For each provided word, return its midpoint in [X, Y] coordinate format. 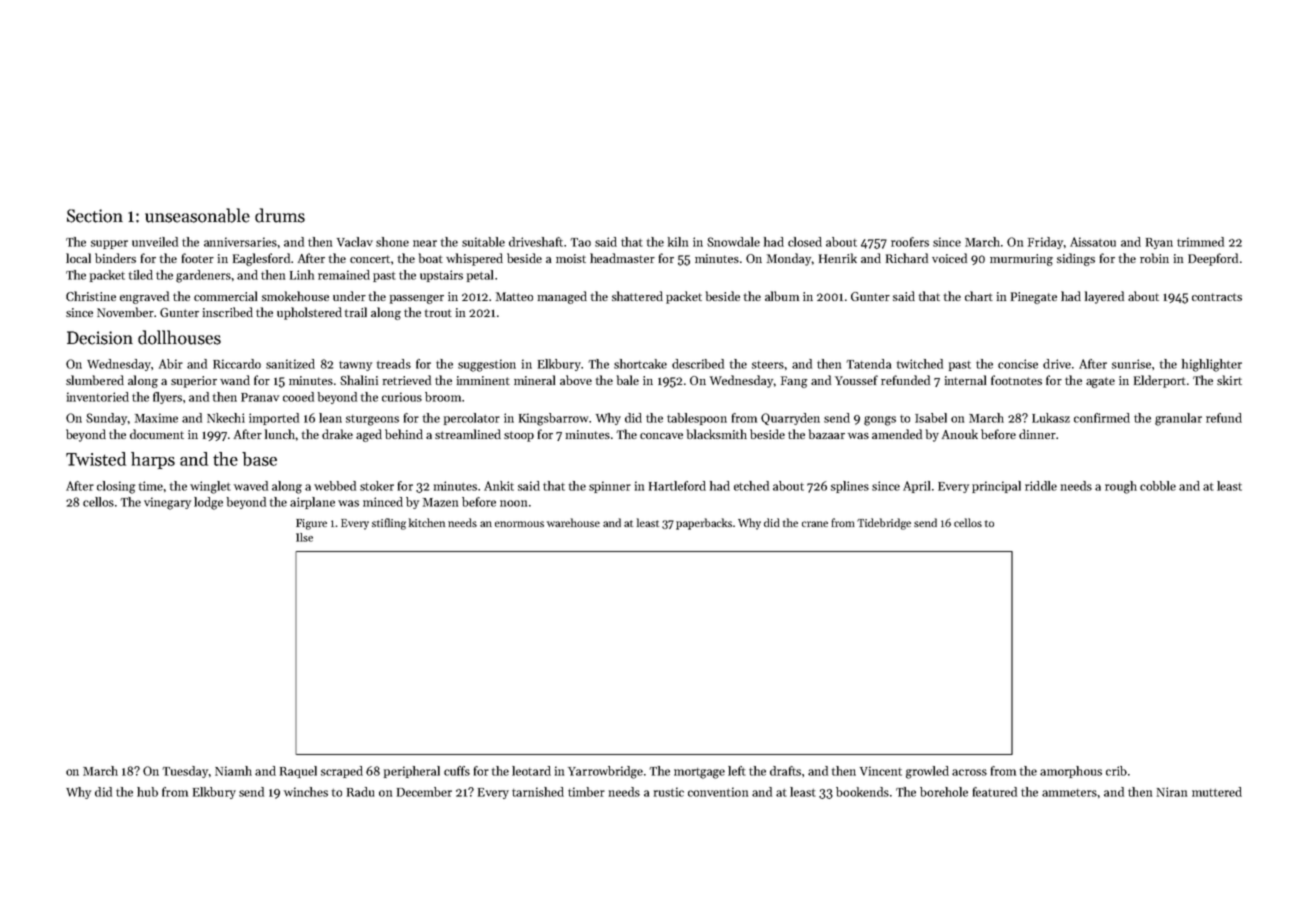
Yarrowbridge [605, 772]
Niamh [233, 771]
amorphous [1071, 772]
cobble [1158, 486]
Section [95, 216]
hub [147, 792]
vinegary [167, 503]
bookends [862, 792]
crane [815, 524]
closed [805, 242]
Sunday [106, 419]
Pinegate [1034, 298]
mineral [534, 380]
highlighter [1212, 365]
